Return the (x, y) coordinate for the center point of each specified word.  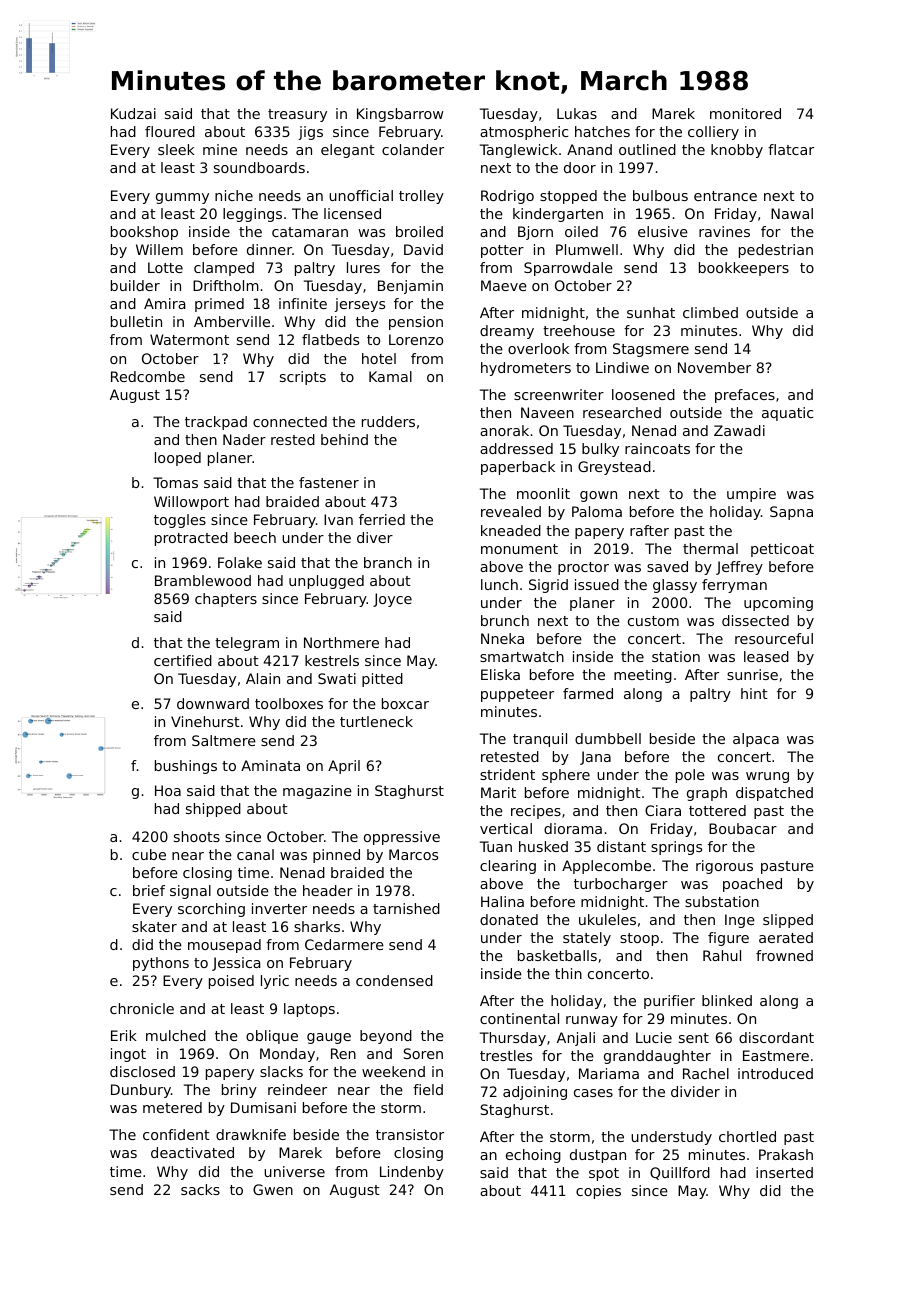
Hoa (168, 790)
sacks (200, 1189)
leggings (252, 215)
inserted (784, 1172)
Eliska (500, 674)
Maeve (504, 285)
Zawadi (739, 430)
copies (598, 1192)
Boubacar (743, 828)
